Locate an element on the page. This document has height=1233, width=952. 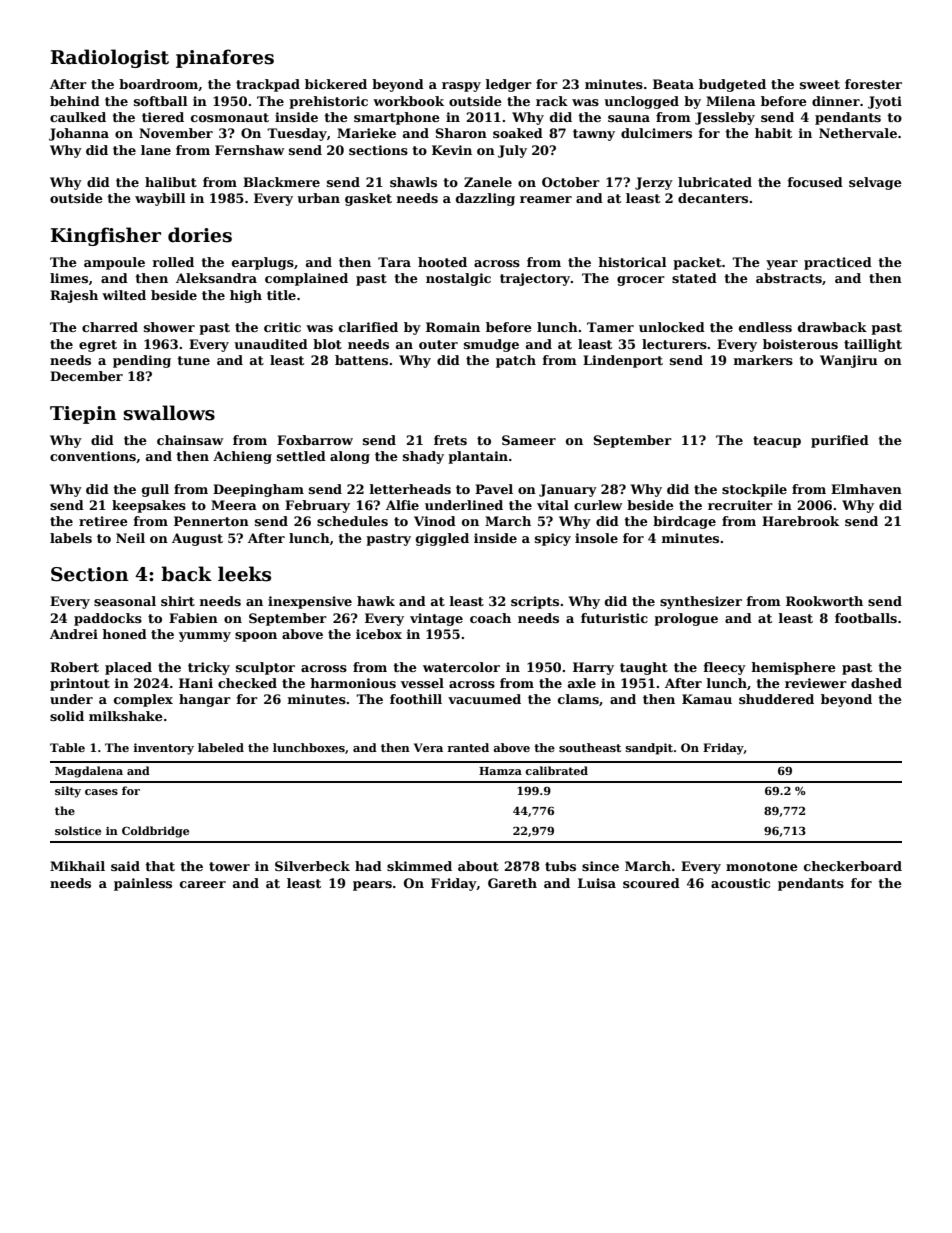
Wanjiru is located at coordinates (848, 361).
